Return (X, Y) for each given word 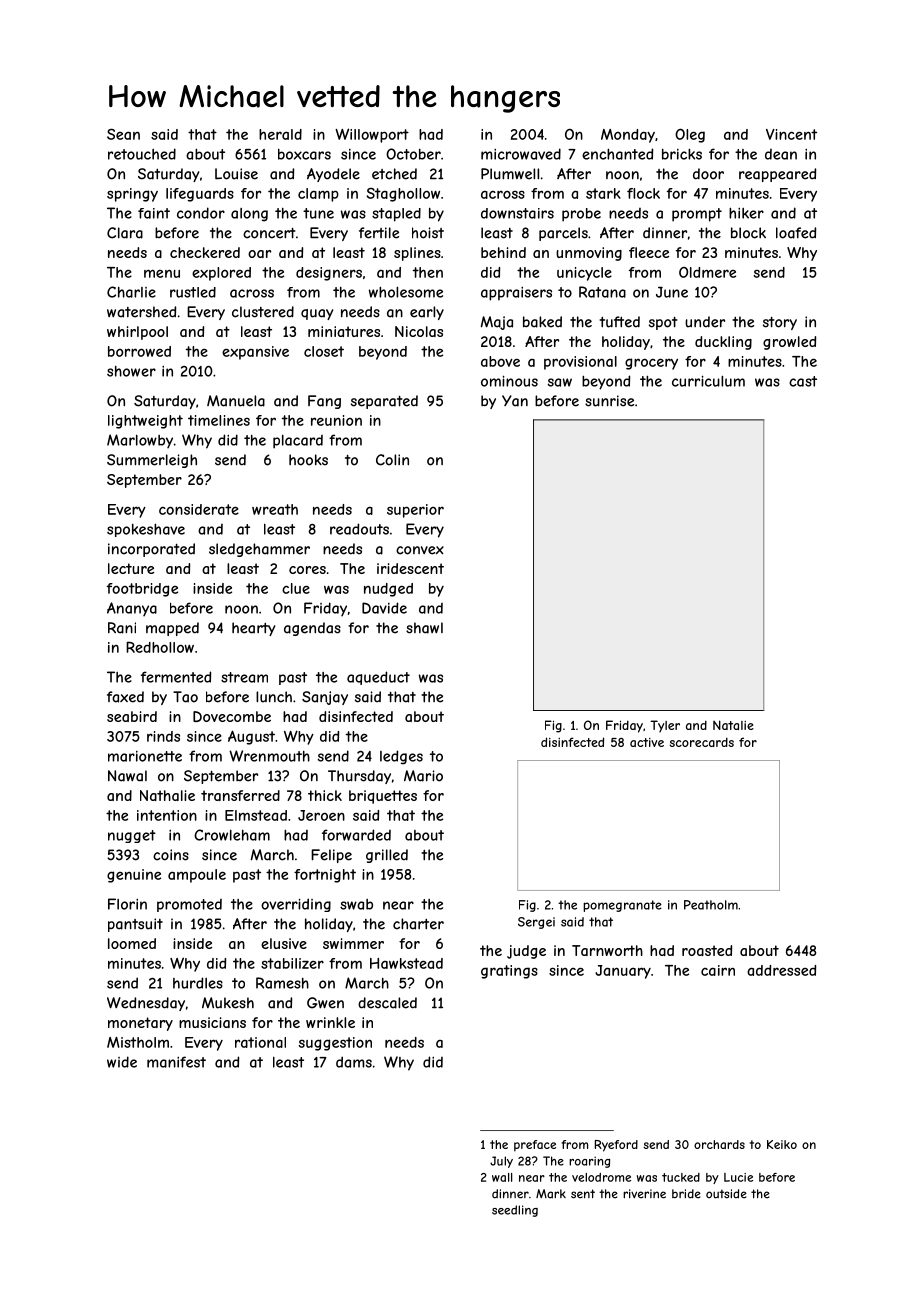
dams (354, 1062)
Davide (384, 608)
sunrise (609, 401)
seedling (515, 1211)
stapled (396, 215)
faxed (125, 697)
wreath (275, 509)
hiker (746, 213)
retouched (142, 154)
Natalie (733, 725)
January (623, 972)
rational (260, 1042)
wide (122, 1062)
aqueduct (378, 678)
